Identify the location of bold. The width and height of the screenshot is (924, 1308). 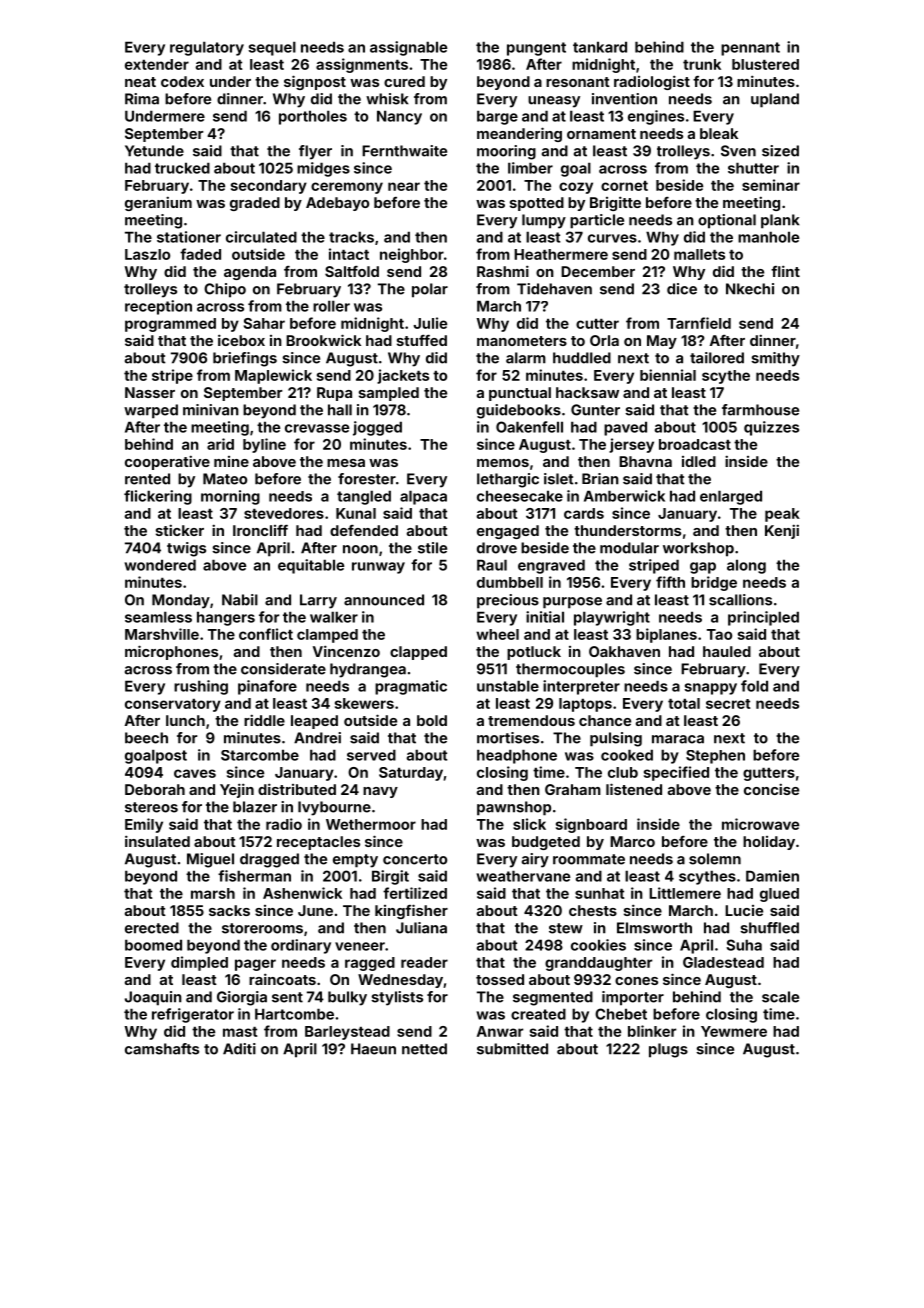
(432, 720).
